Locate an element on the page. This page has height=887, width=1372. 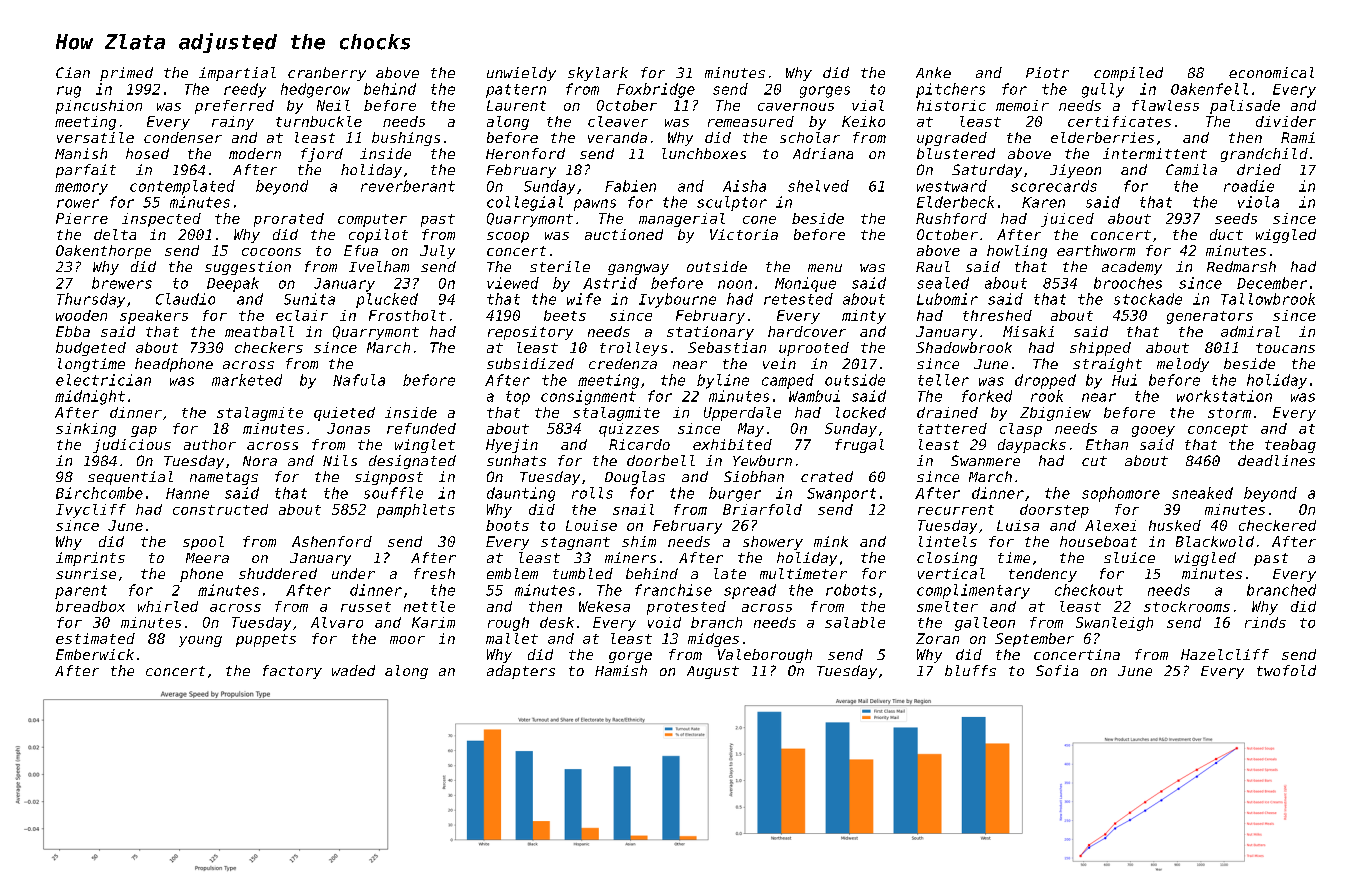
shelved is located at coordinates (818, 186).
